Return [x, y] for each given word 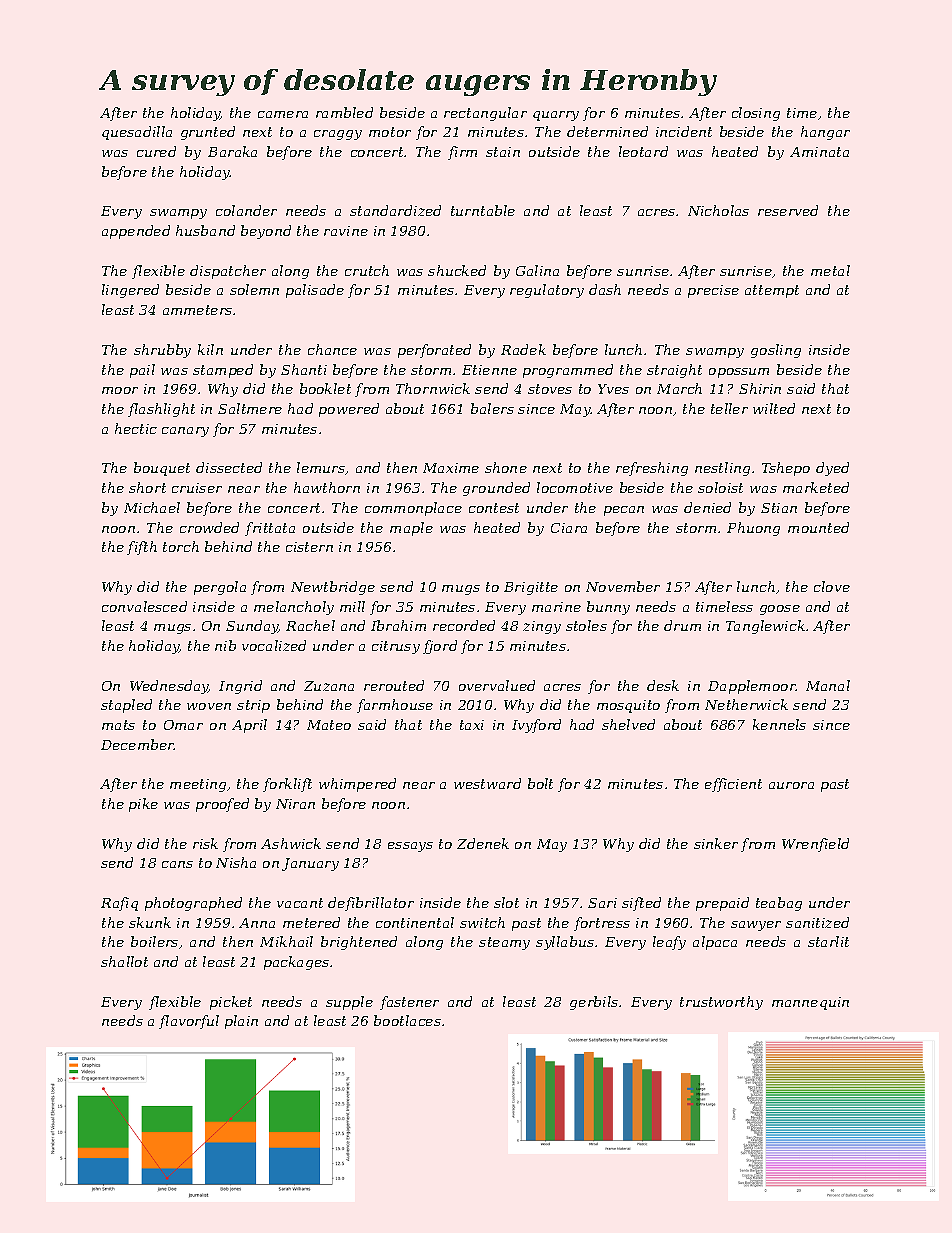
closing [756, 114]
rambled [344, 112]
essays [410, 847]
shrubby [162, 351]
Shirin [760, 388]
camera [283, 114]
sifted [641, 904]
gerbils [594, 1003]
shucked [457, 270]
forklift [287, 785]
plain [241, 1022]
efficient [733, 785]
